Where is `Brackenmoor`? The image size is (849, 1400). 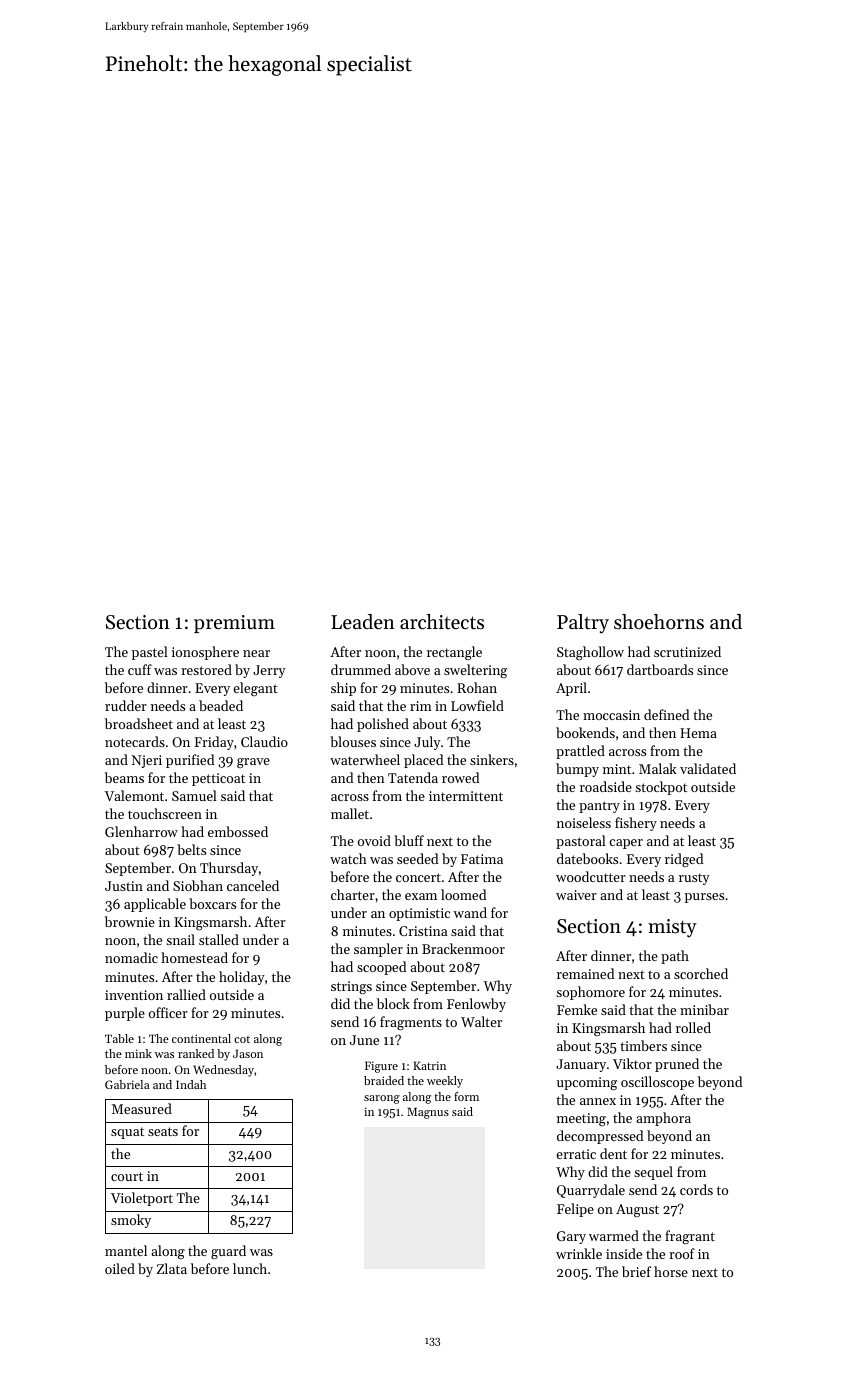
Brackenmoor is located at coordinates (463, 948).
